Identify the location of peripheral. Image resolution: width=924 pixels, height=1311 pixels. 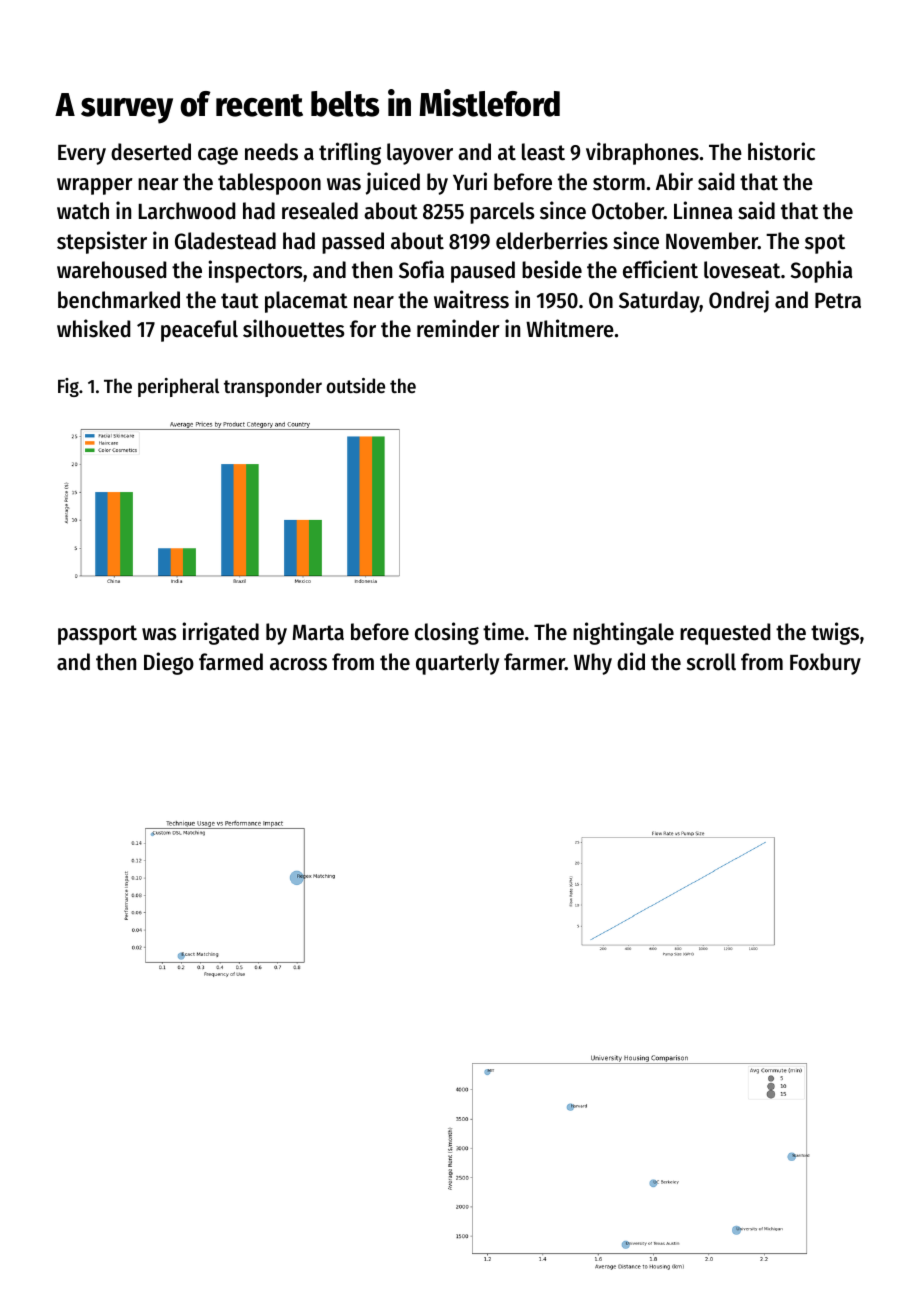
(178, 387).
